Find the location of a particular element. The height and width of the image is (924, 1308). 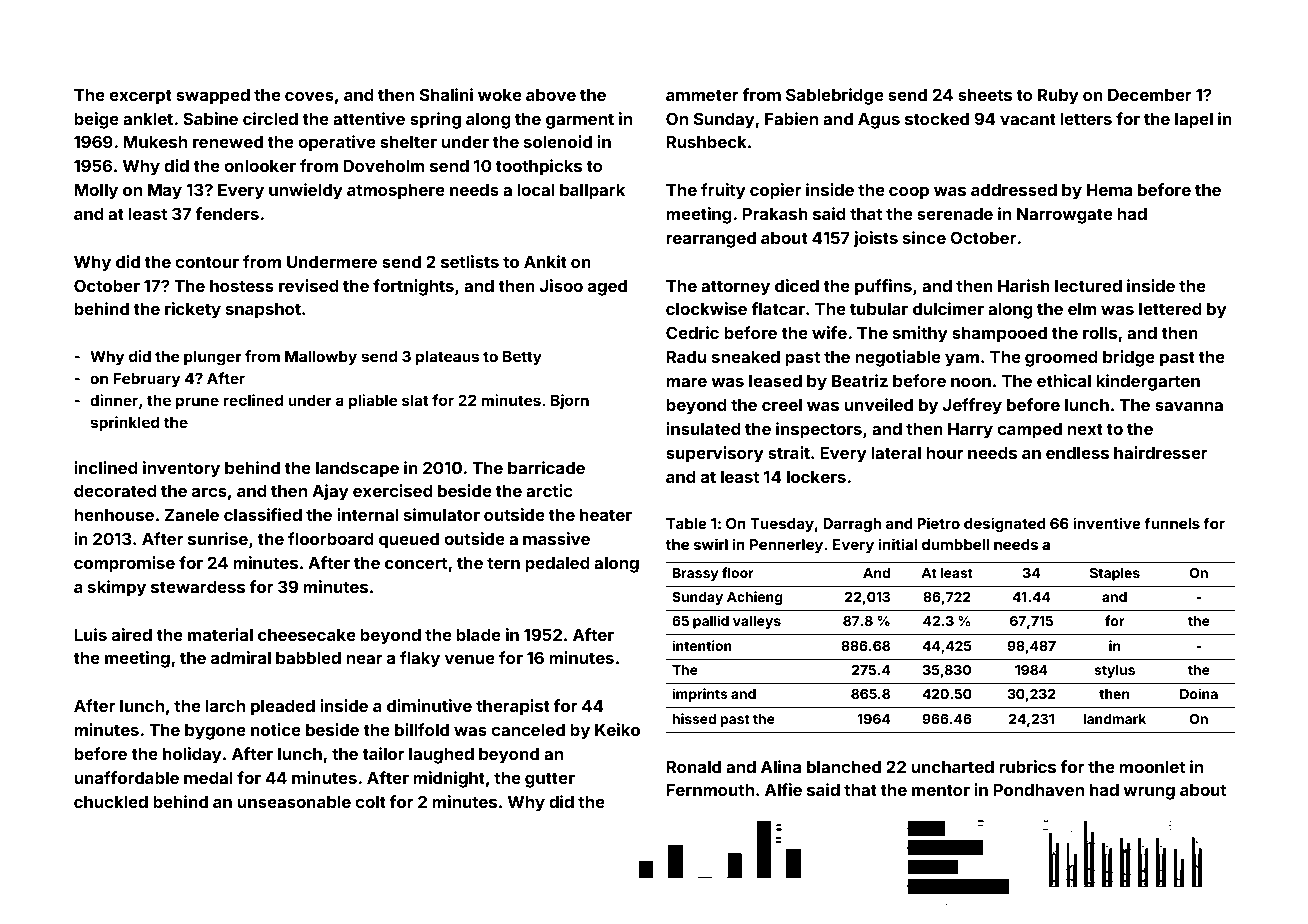

Fabien is located at coordinates (791, 118).
